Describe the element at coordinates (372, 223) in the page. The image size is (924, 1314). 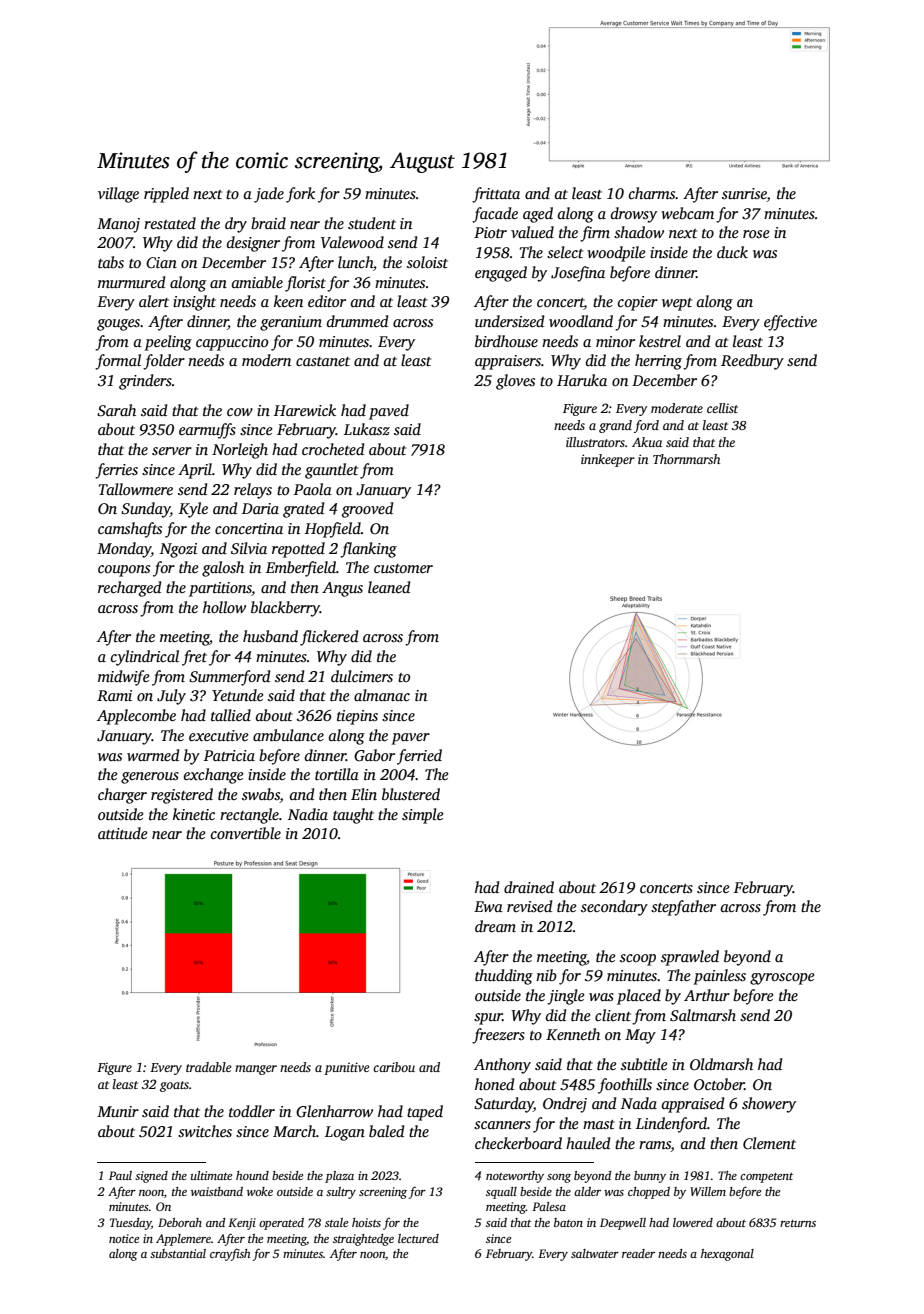
I see `student` at that location.
